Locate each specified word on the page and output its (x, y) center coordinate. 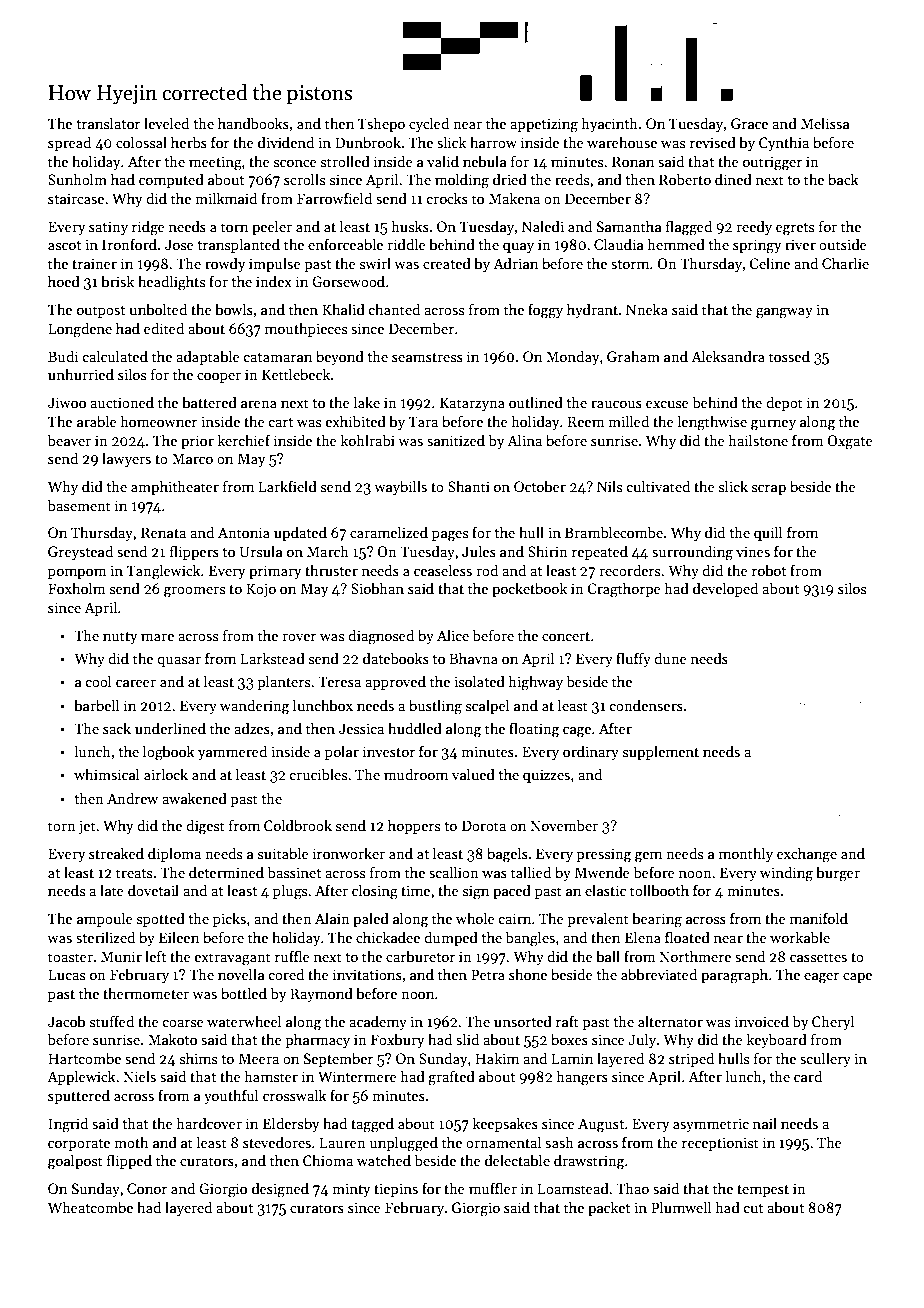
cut (753, 1208)
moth (131, 1142)
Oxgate (850, 442)
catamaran (277, 357)
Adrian (515, 263)
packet (609, 1208)
